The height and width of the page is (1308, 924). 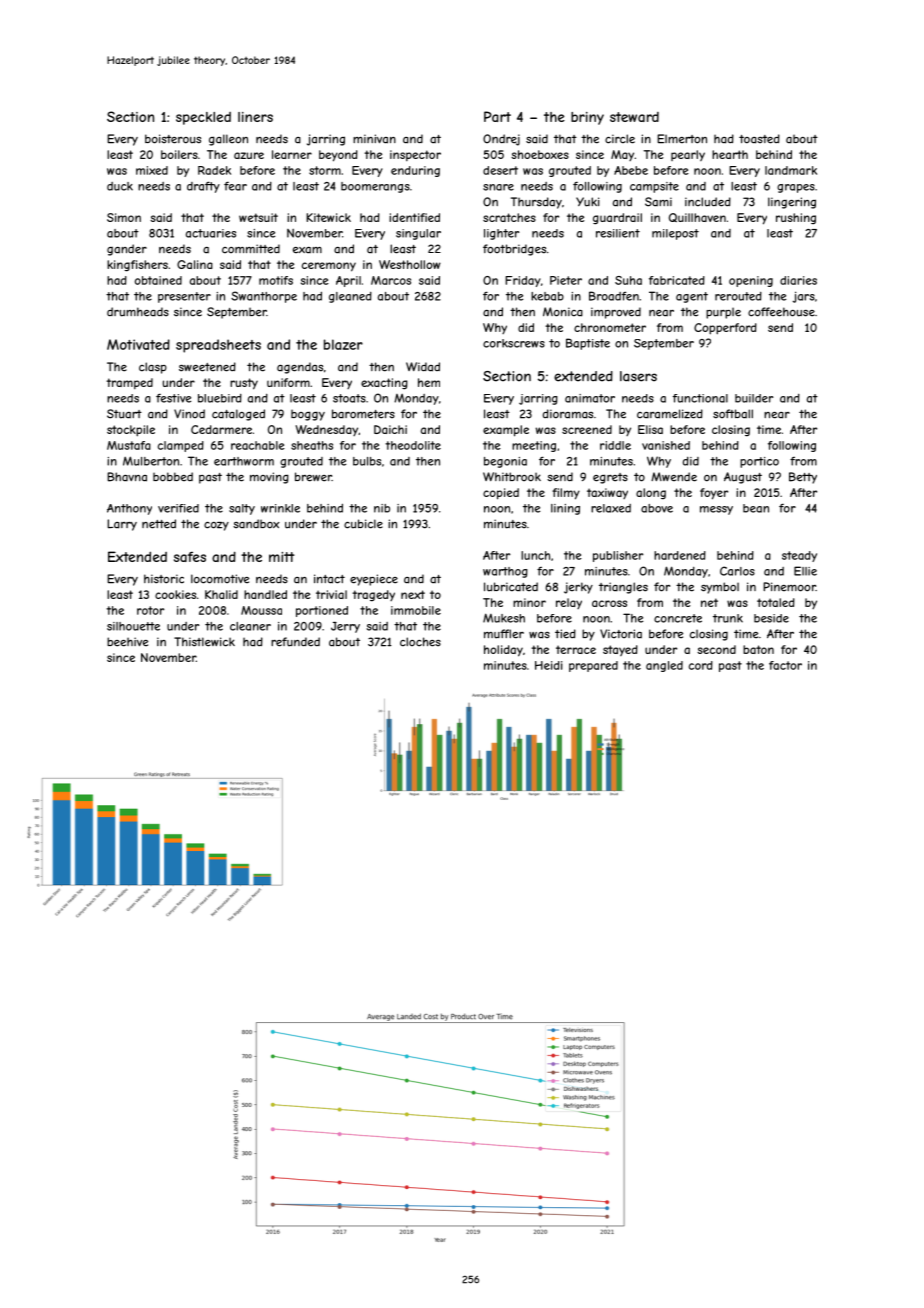 I want to click on Widad, so click(x=423, y=367).
